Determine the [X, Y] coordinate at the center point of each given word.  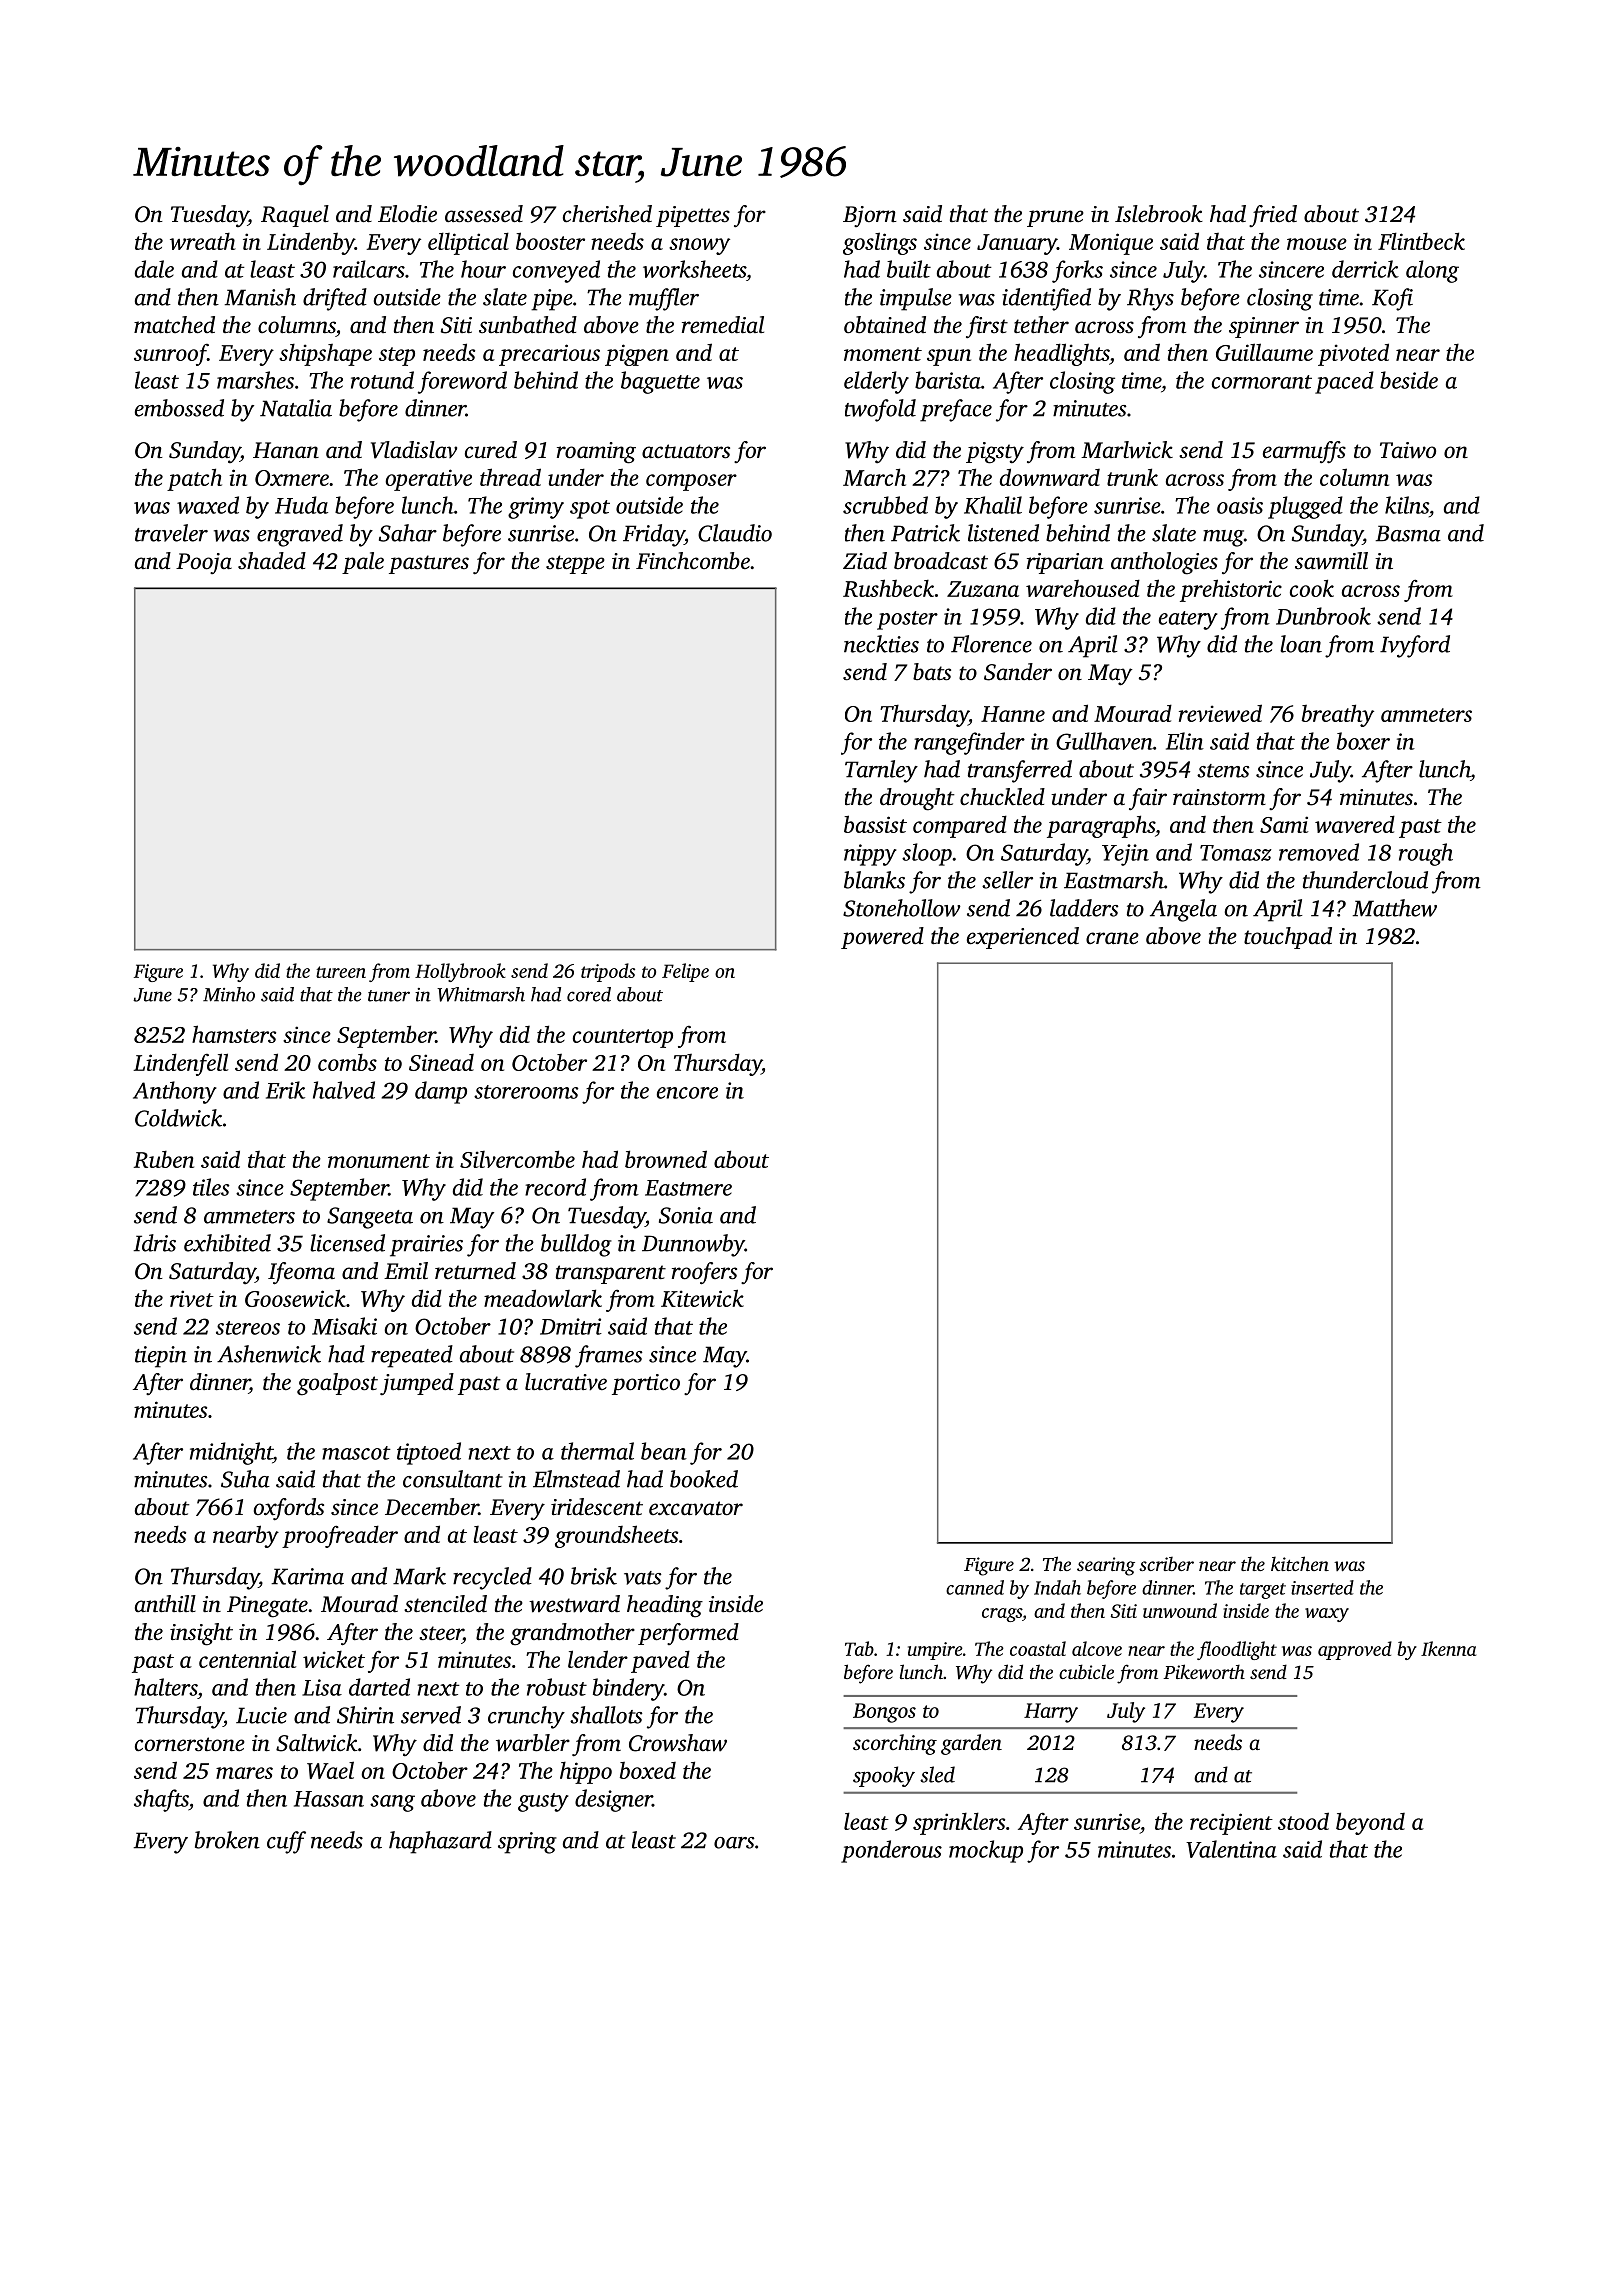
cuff [286, 1842]
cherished [607, 214]
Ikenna [1448, 1648]
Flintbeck [1421, 241]
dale [154, 269]
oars [734, 1843]
